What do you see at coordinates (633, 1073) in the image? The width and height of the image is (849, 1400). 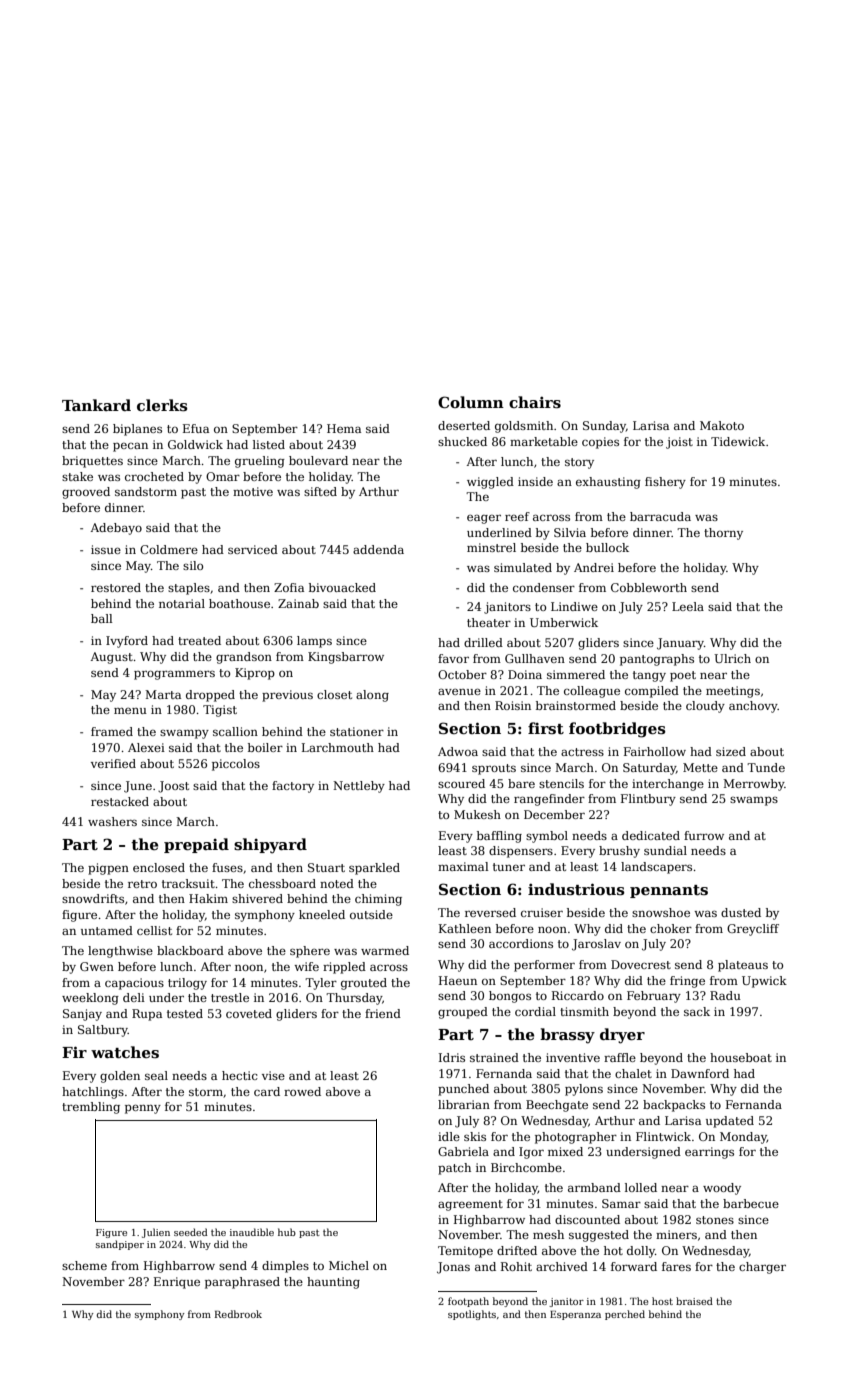 I see `chalet` at bounding box center [633, 1073].
